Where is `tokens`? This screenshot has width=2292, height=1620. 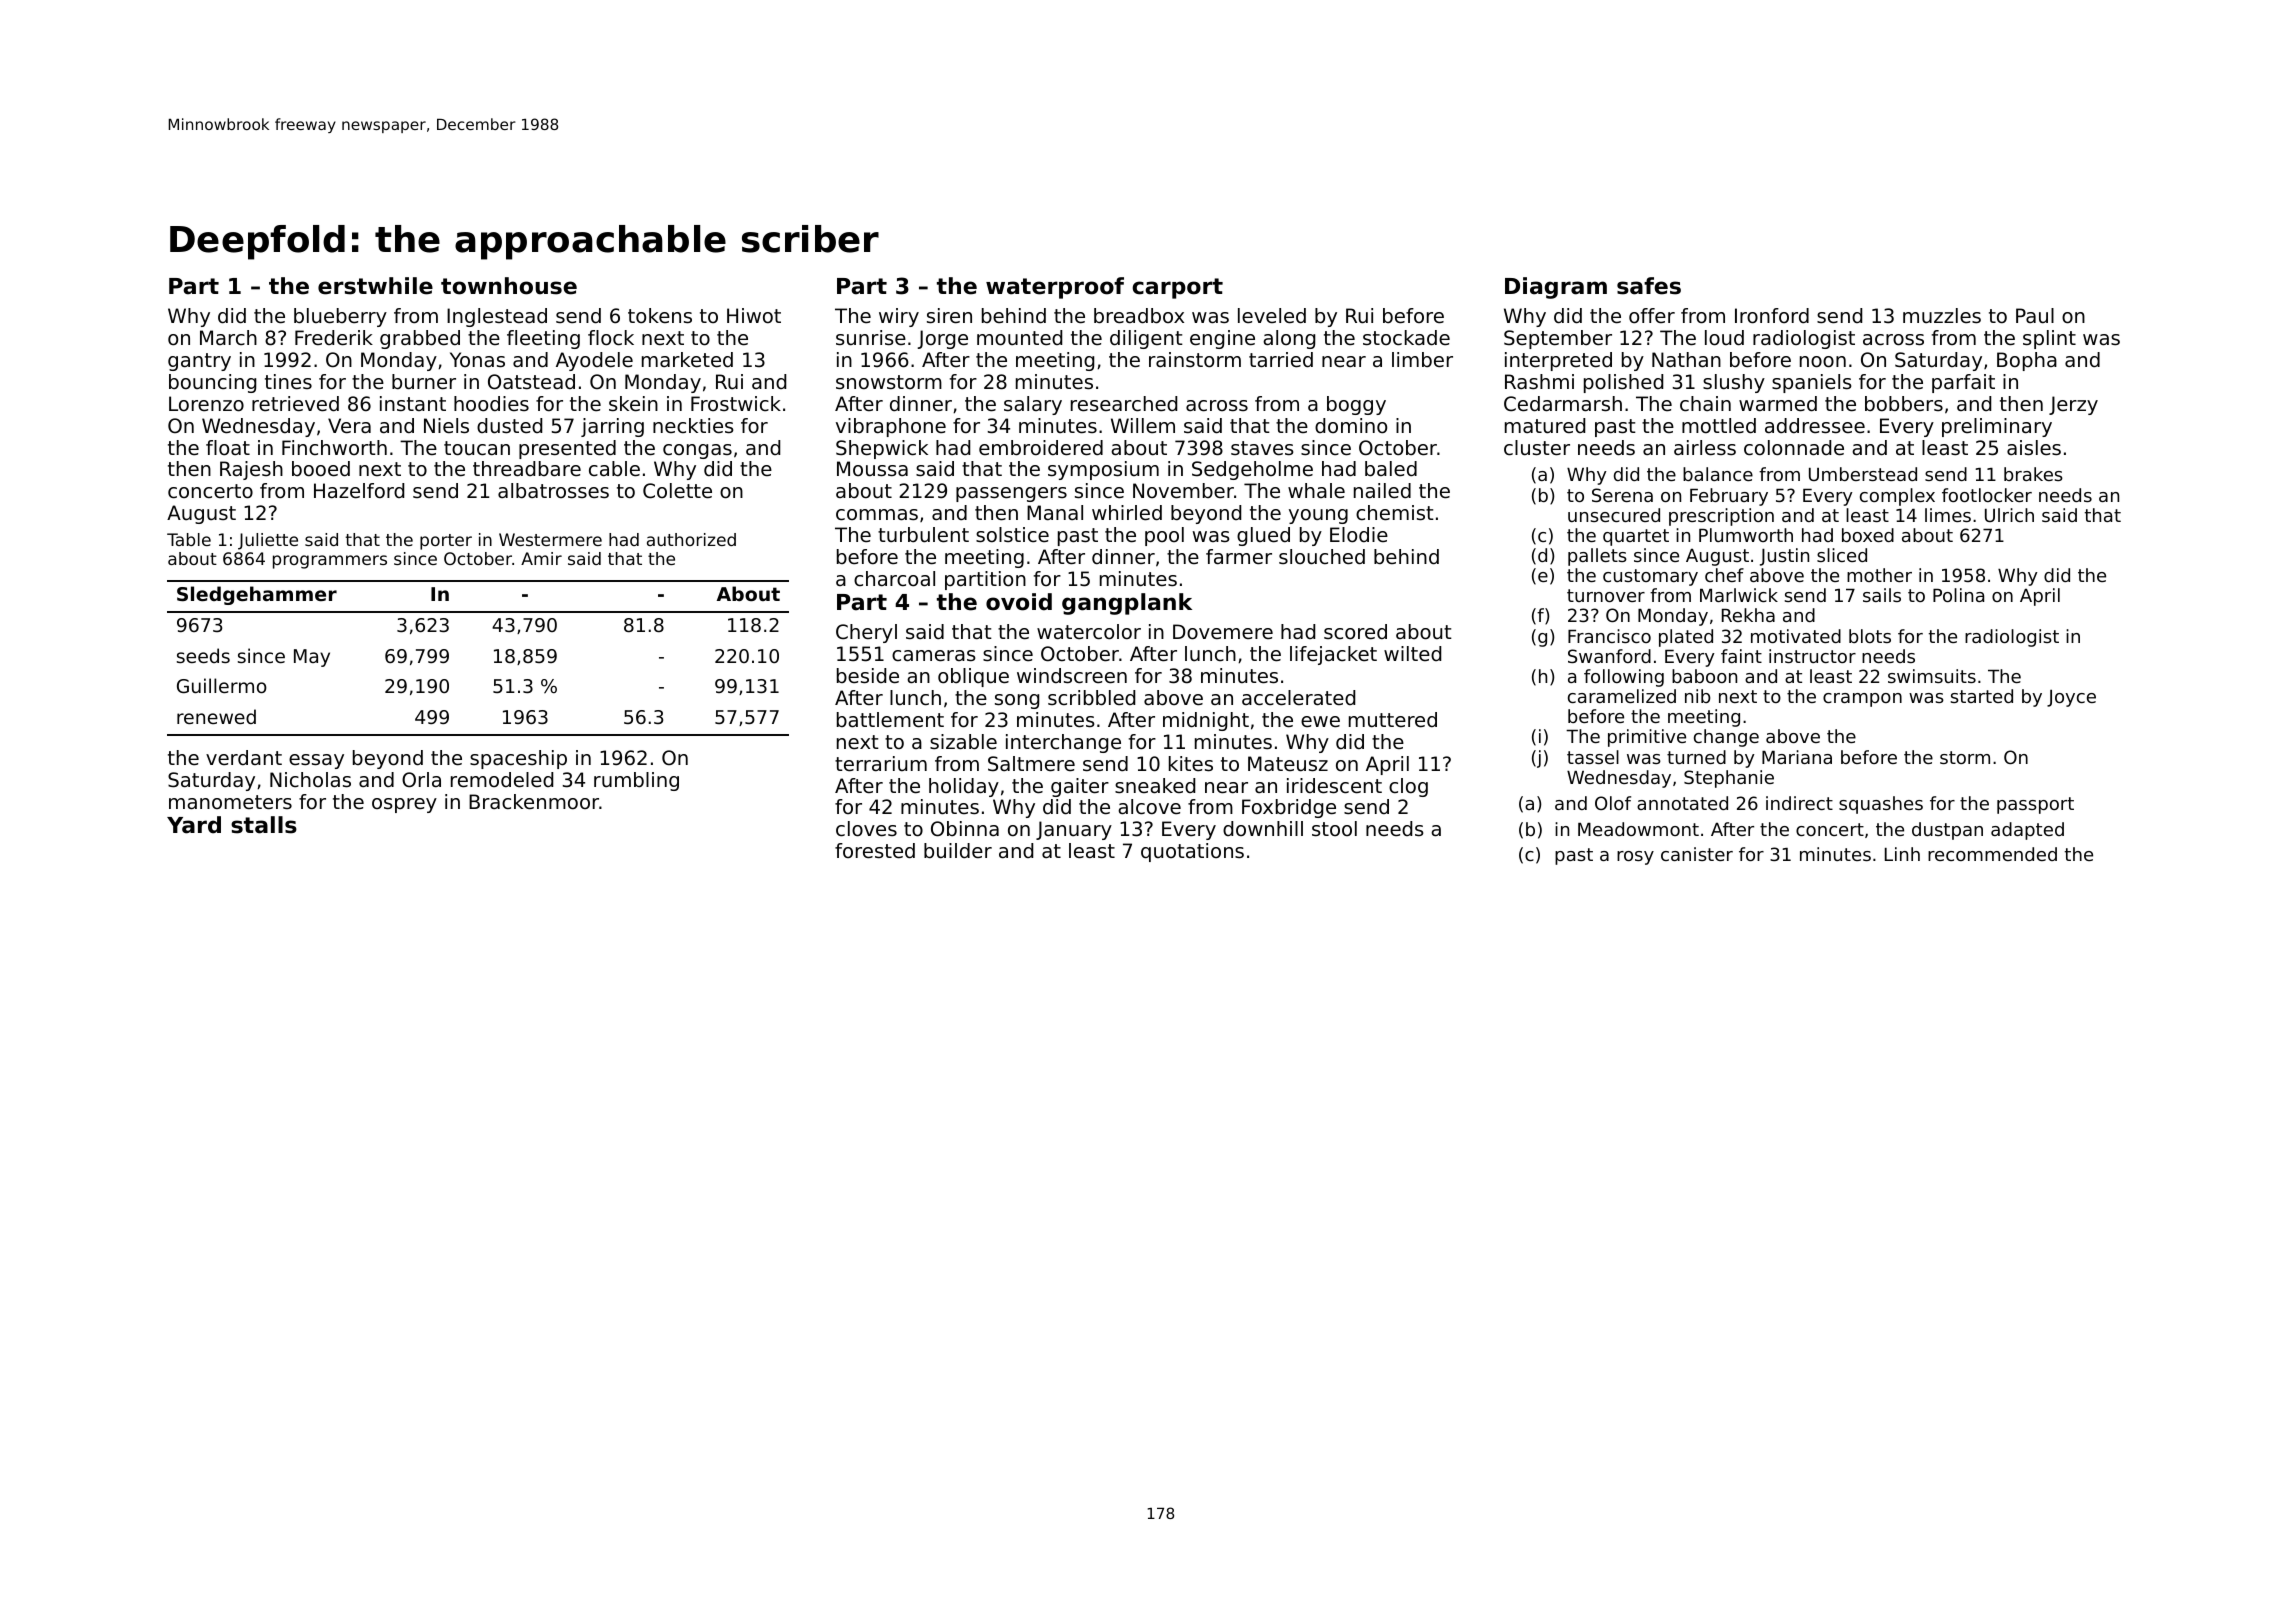 tokens is located at coordinates (660, 316).
